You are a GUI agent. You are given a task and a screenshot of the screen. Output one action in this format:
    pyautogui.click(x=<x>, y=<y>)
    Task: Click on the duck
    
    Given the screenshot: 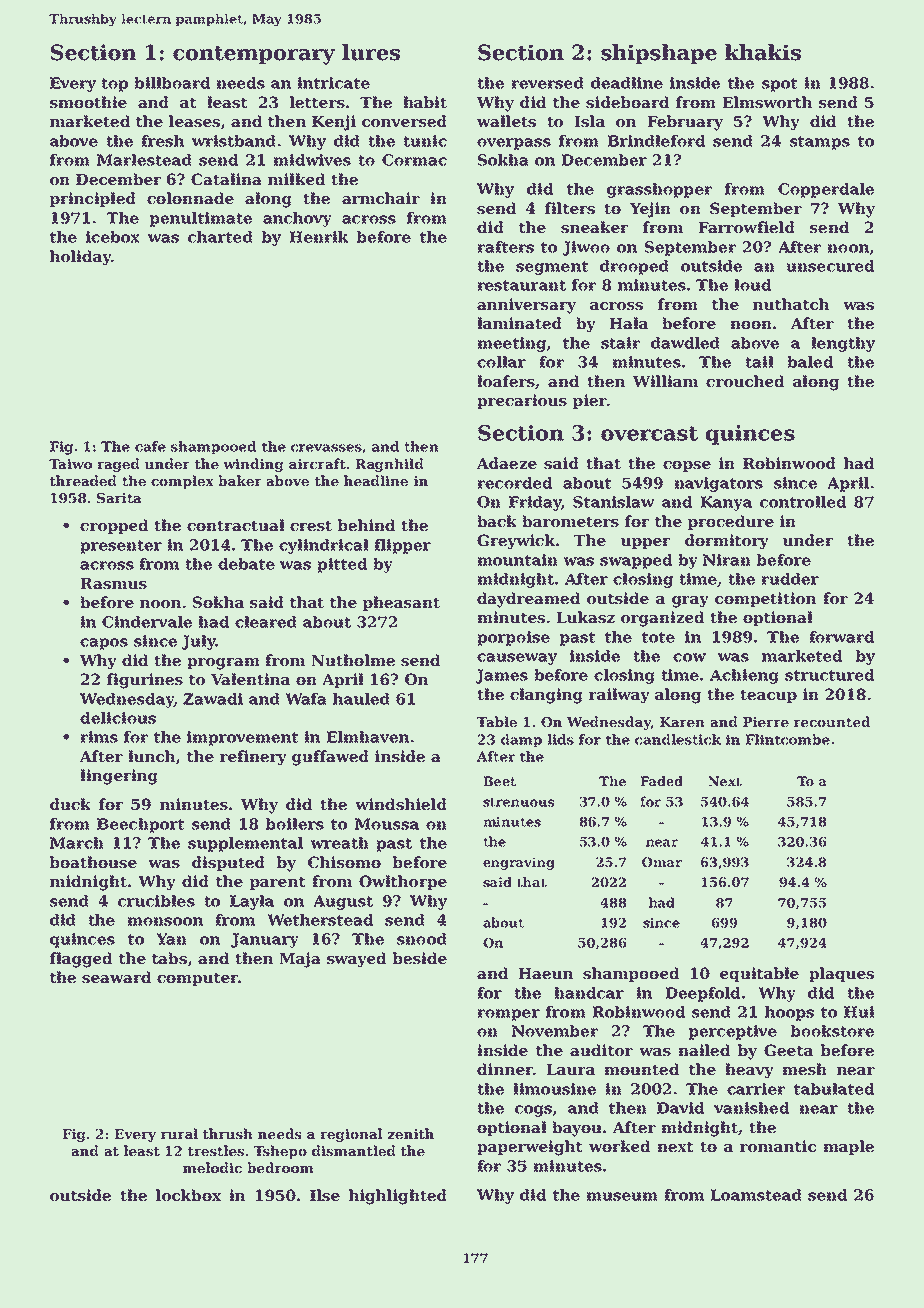 What is the action you would take?
    pyautogui.click(x=70, y=804)
